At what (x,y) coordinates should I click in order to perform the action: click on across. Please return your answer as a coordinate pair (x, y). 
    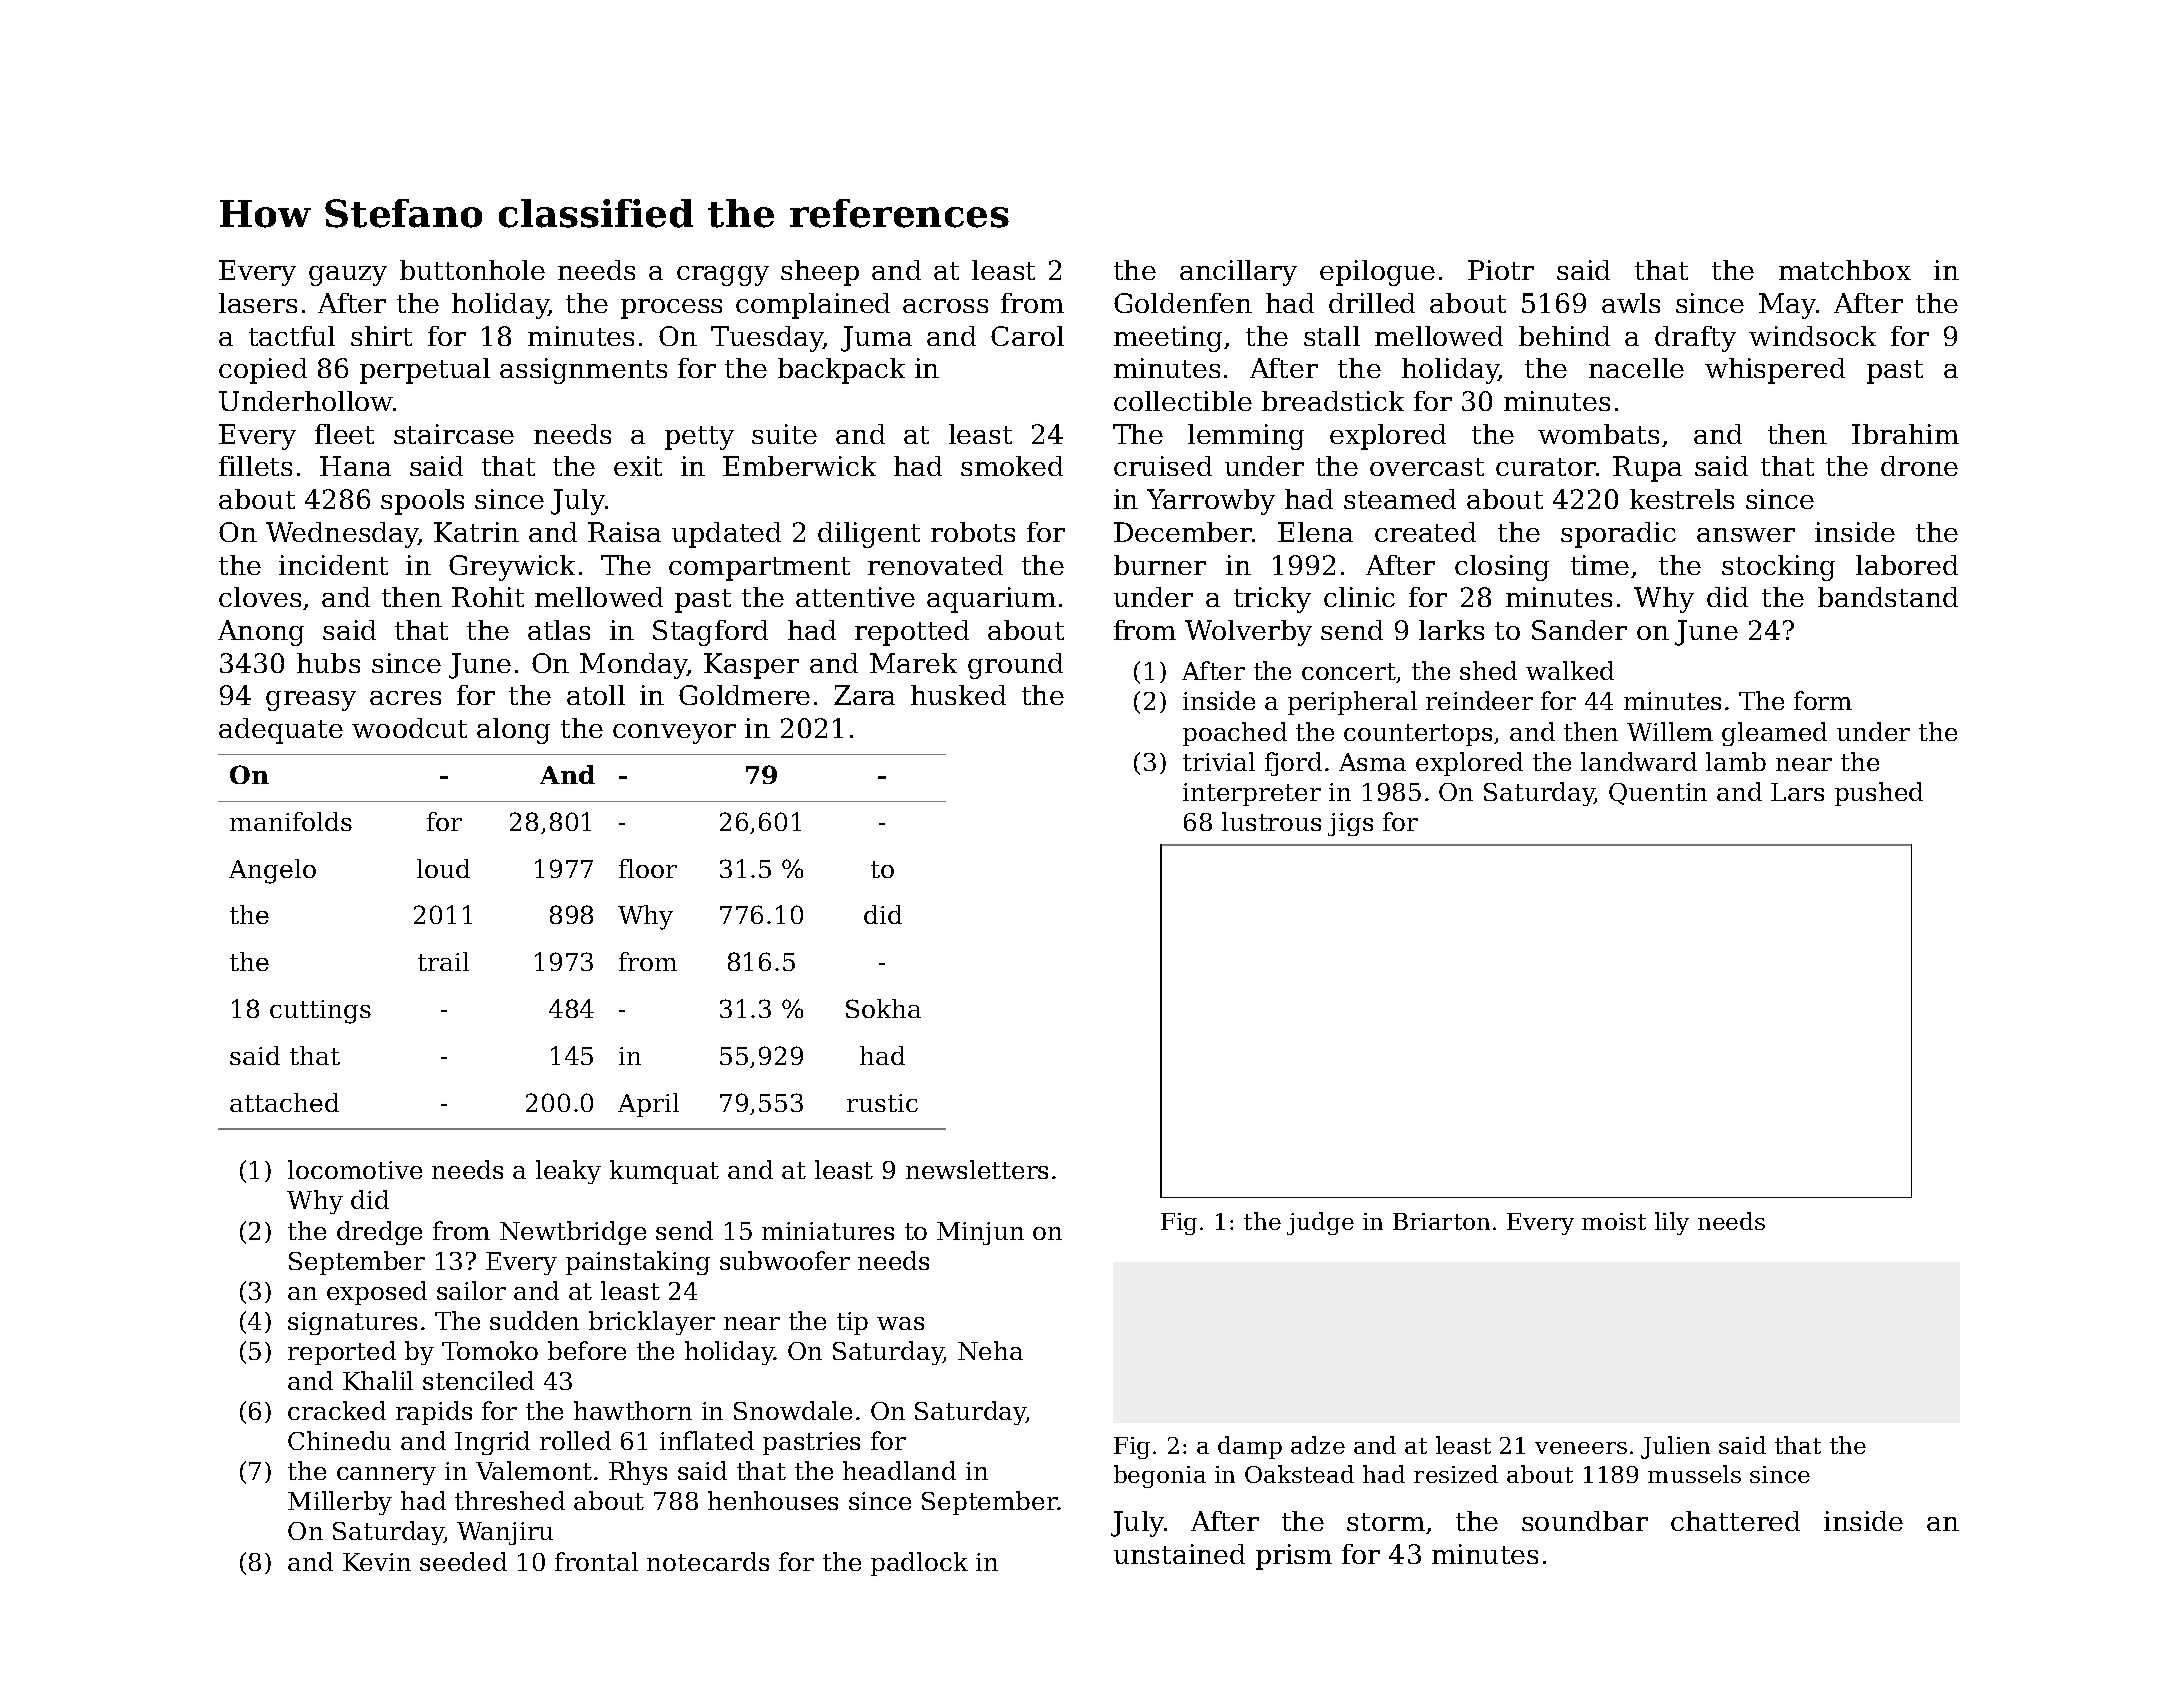
    Looking at the image, I should click on (945, 306).
